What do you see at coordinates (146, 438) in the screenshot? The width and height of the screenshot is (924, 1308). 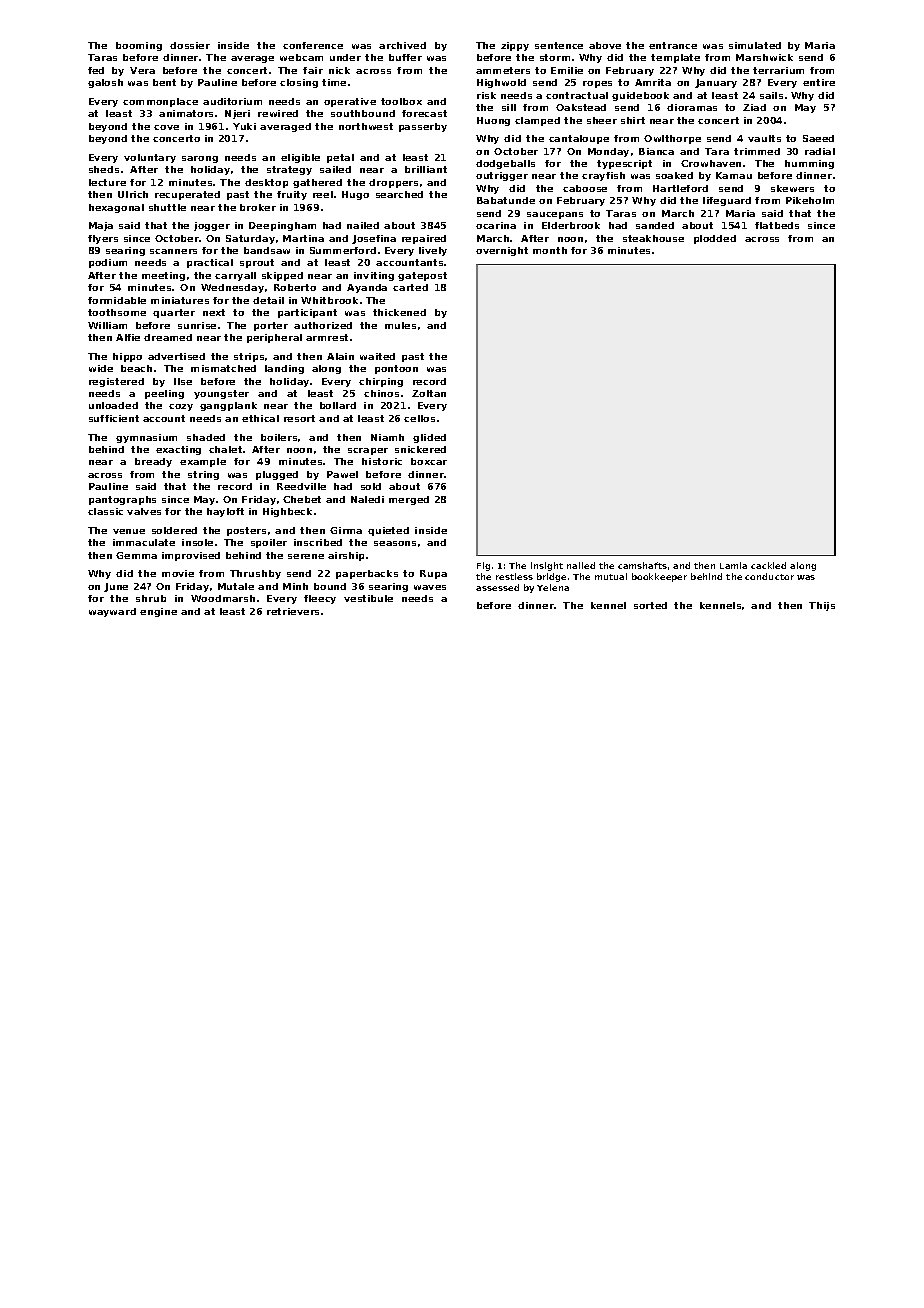 I see `gymnasium` at bounding box center [146, 438].
